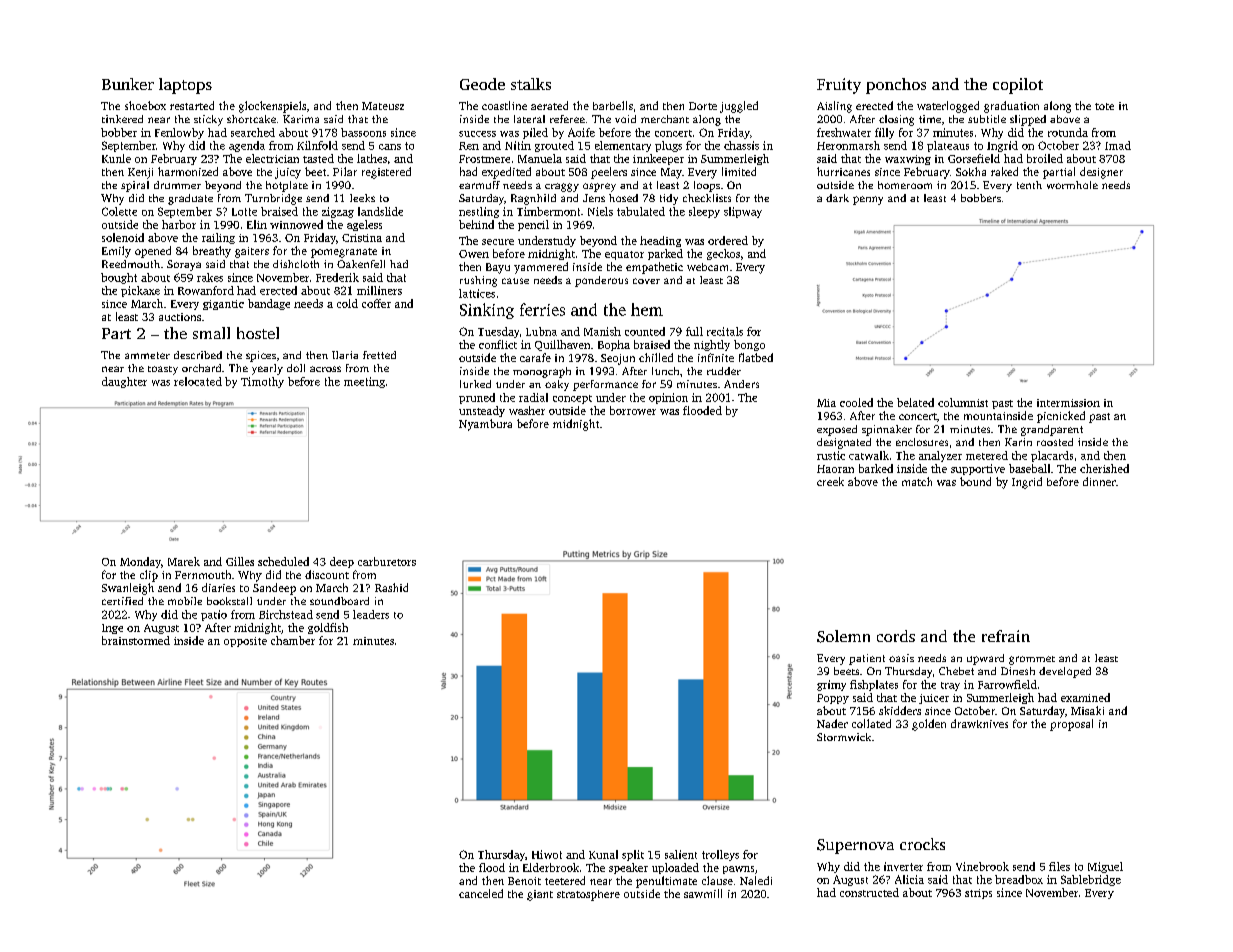  I want to click on canceled, so click(481, 893).
